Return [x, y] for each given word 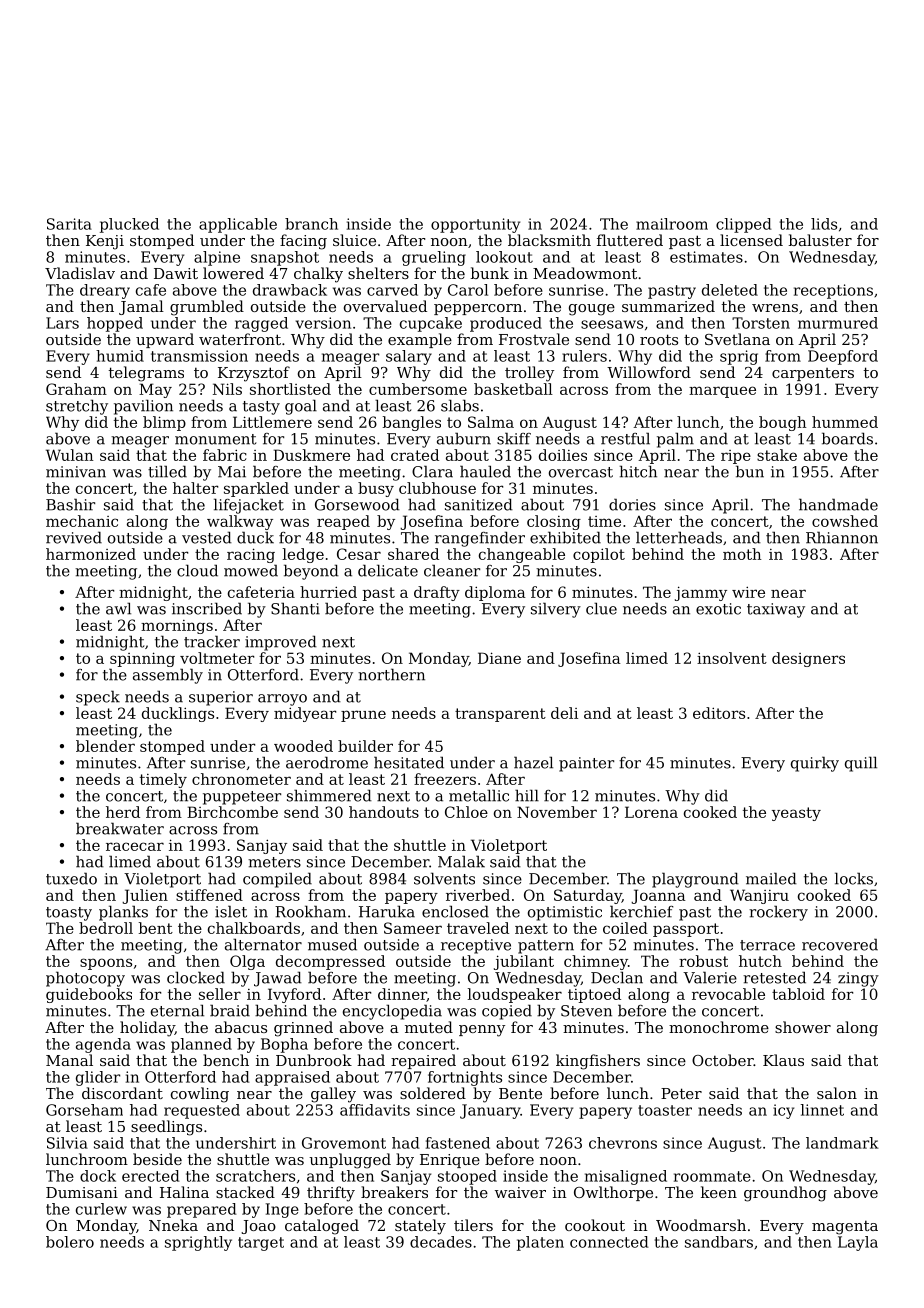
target [261, 1244]
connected [609, 1242]
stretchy [77, 407]
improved [281, 643]
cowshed [845, 521]
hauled [485, 471]
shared [413, 554]
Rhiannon [842, 537]
